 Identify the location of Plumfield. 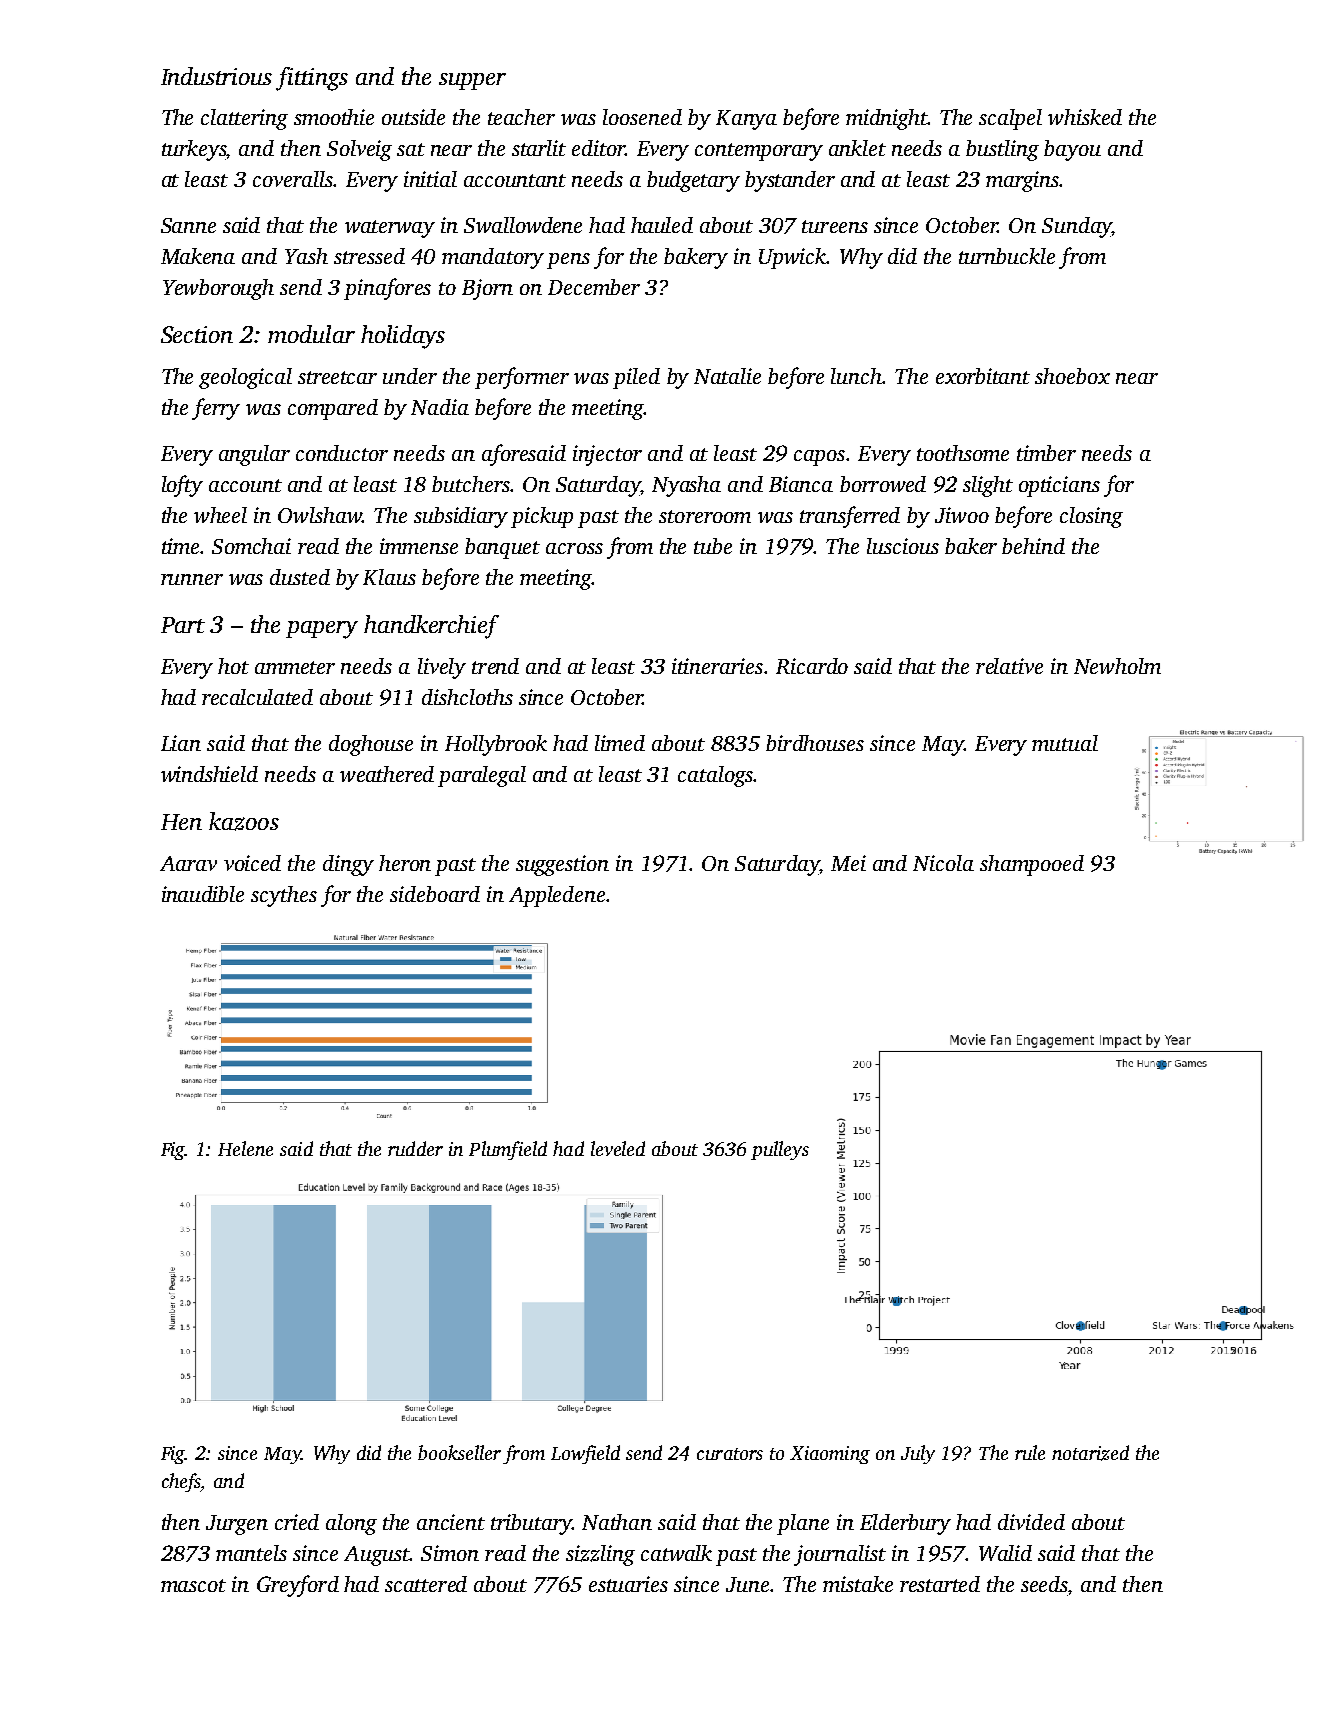
(508, 1150).
